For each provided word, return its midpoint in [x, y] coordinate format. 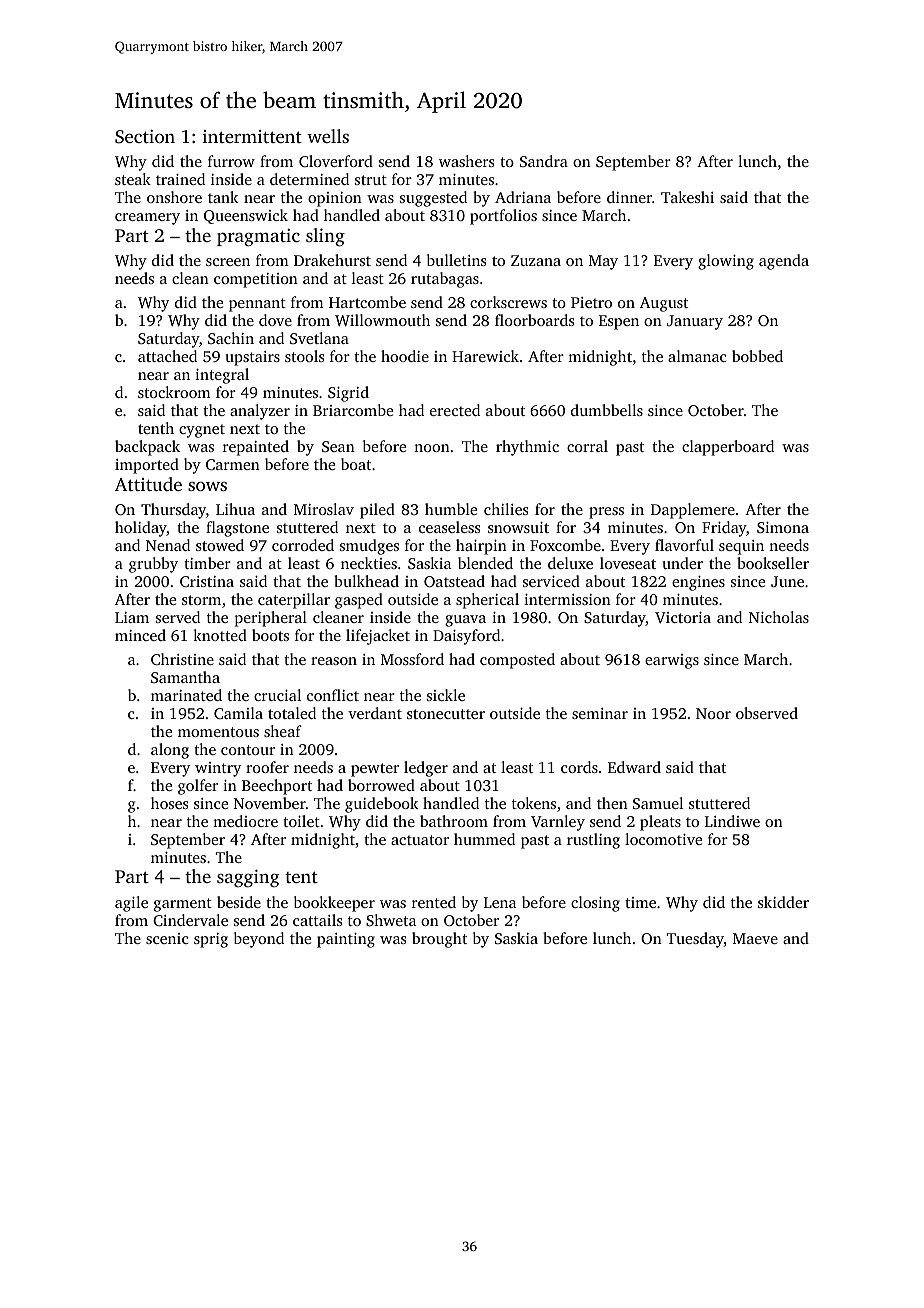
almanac [697, 356]
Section [145, 137]
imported [147, 466]
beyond [259, 940]
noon [432, 448]
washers [466, 161]
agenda [784, 262]
